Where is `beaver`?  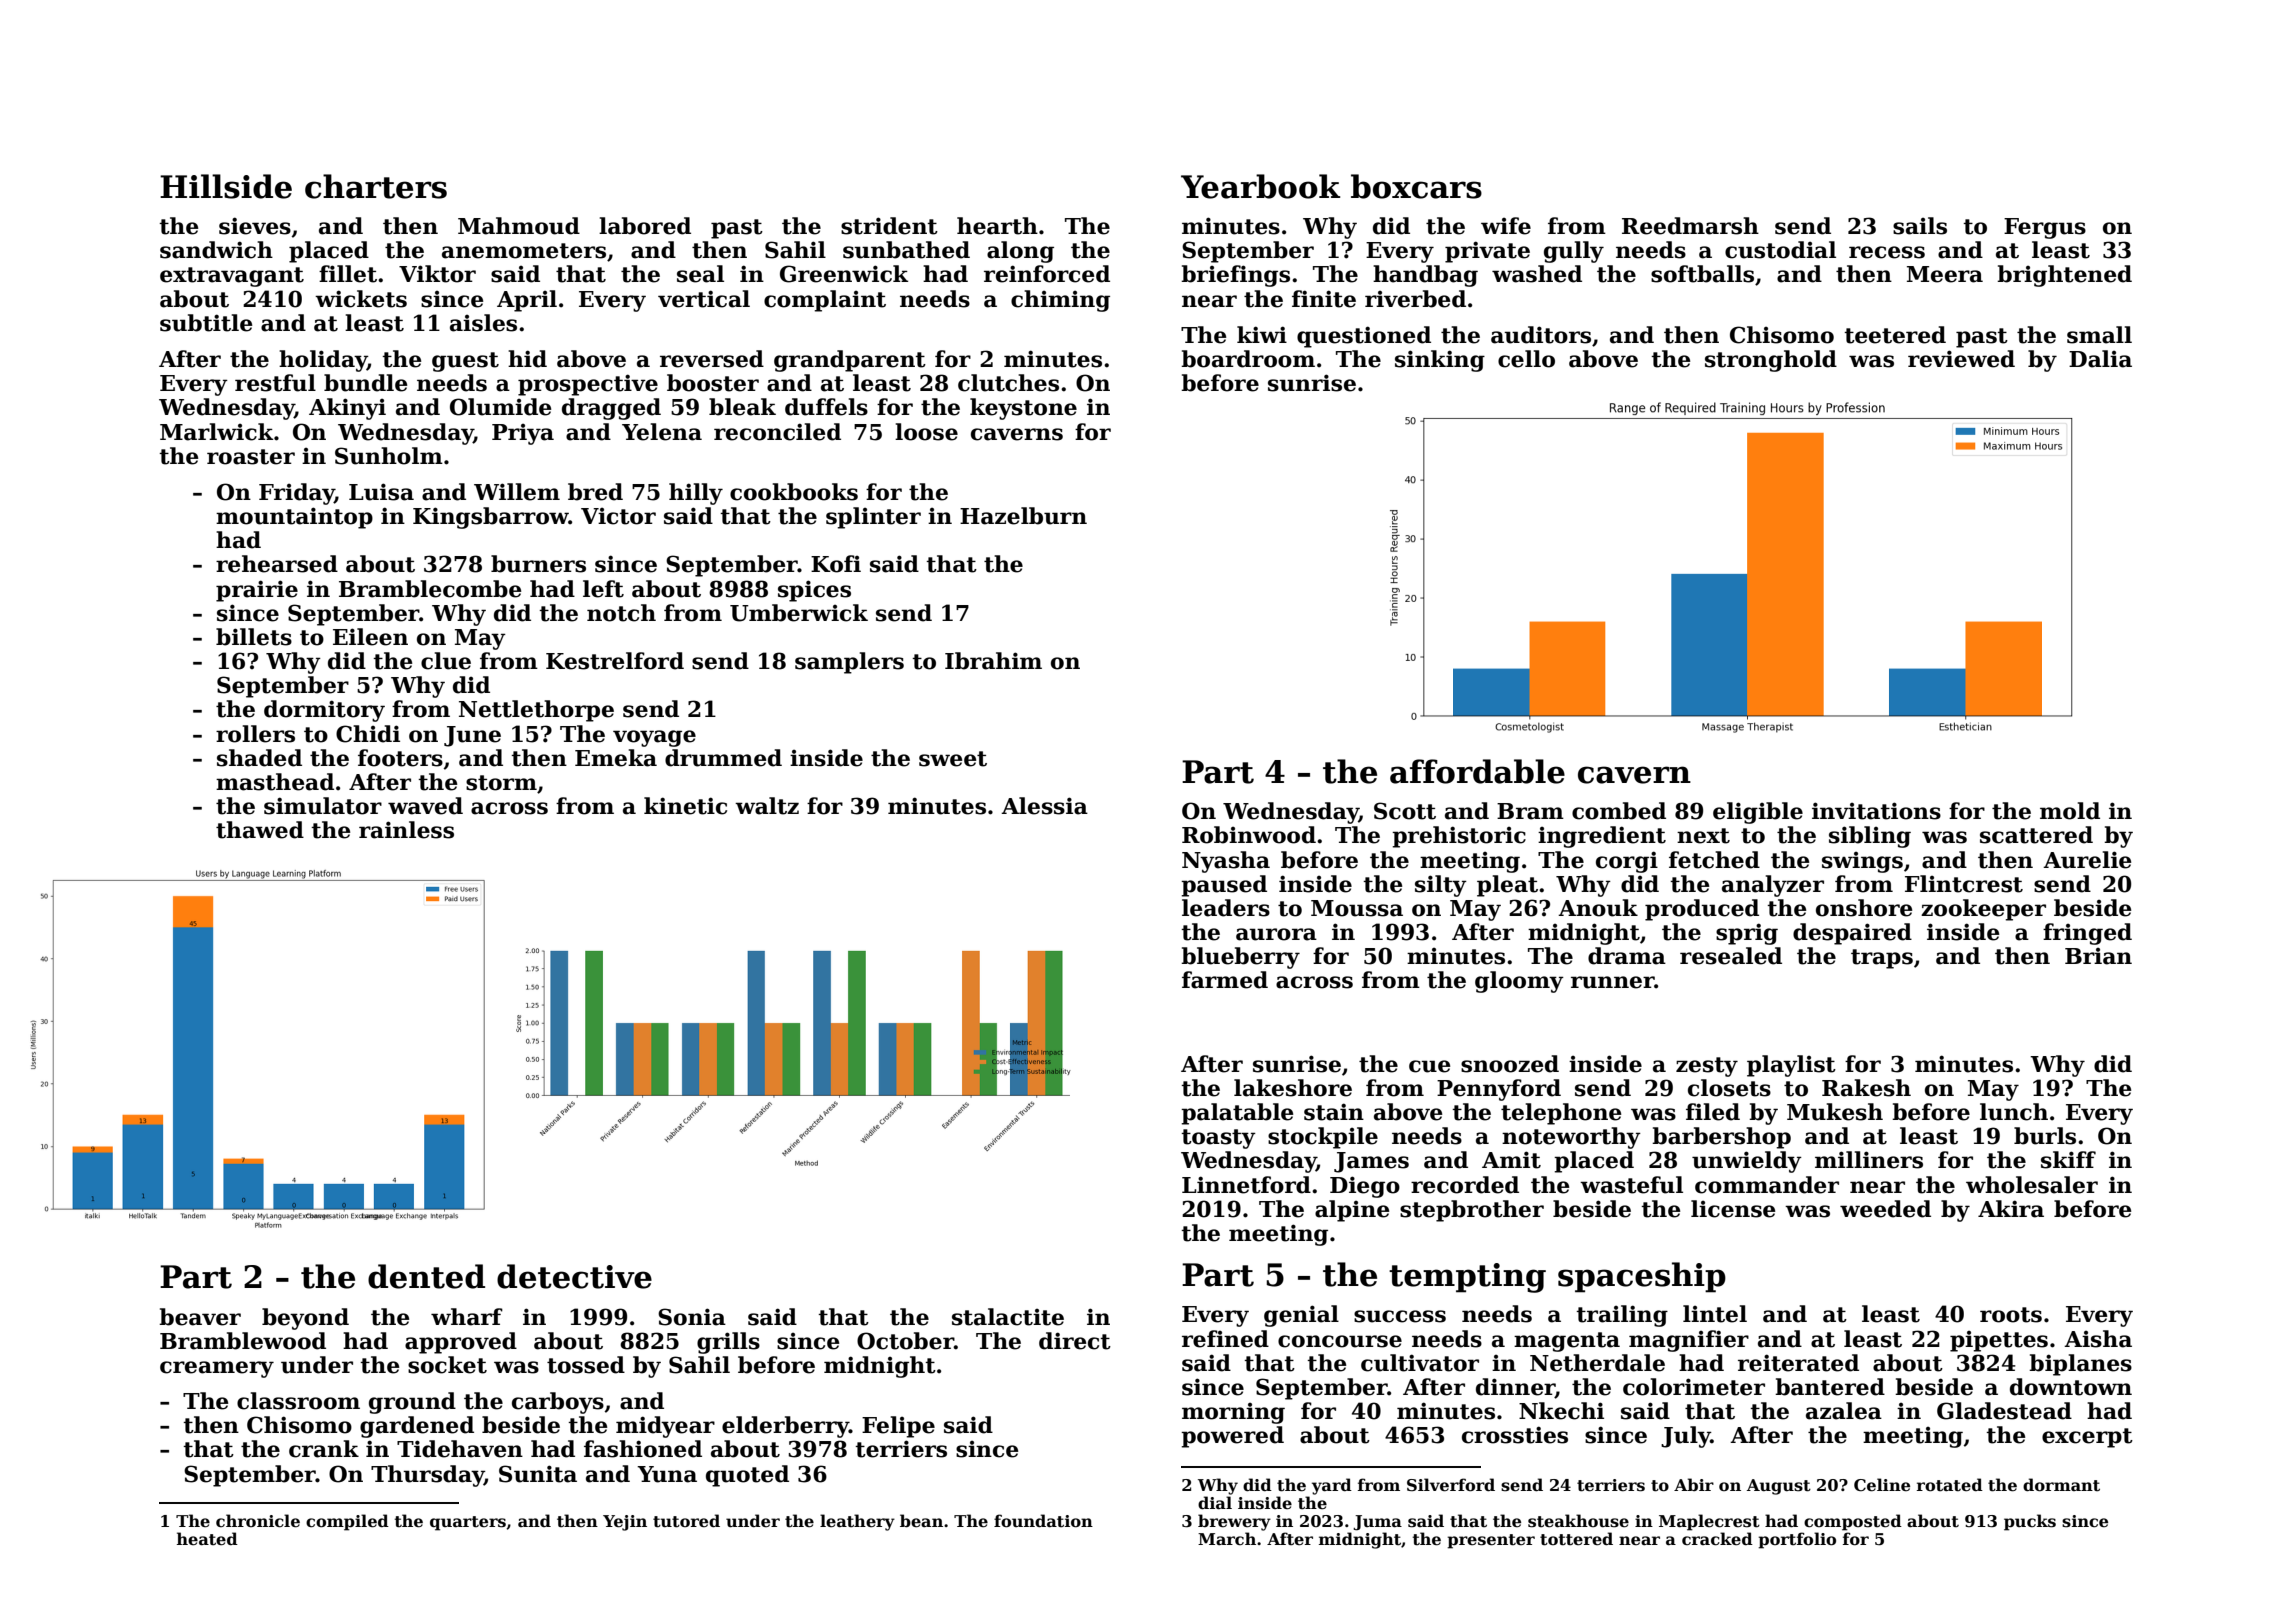 beaver is located at coordinates (200, 1317).
